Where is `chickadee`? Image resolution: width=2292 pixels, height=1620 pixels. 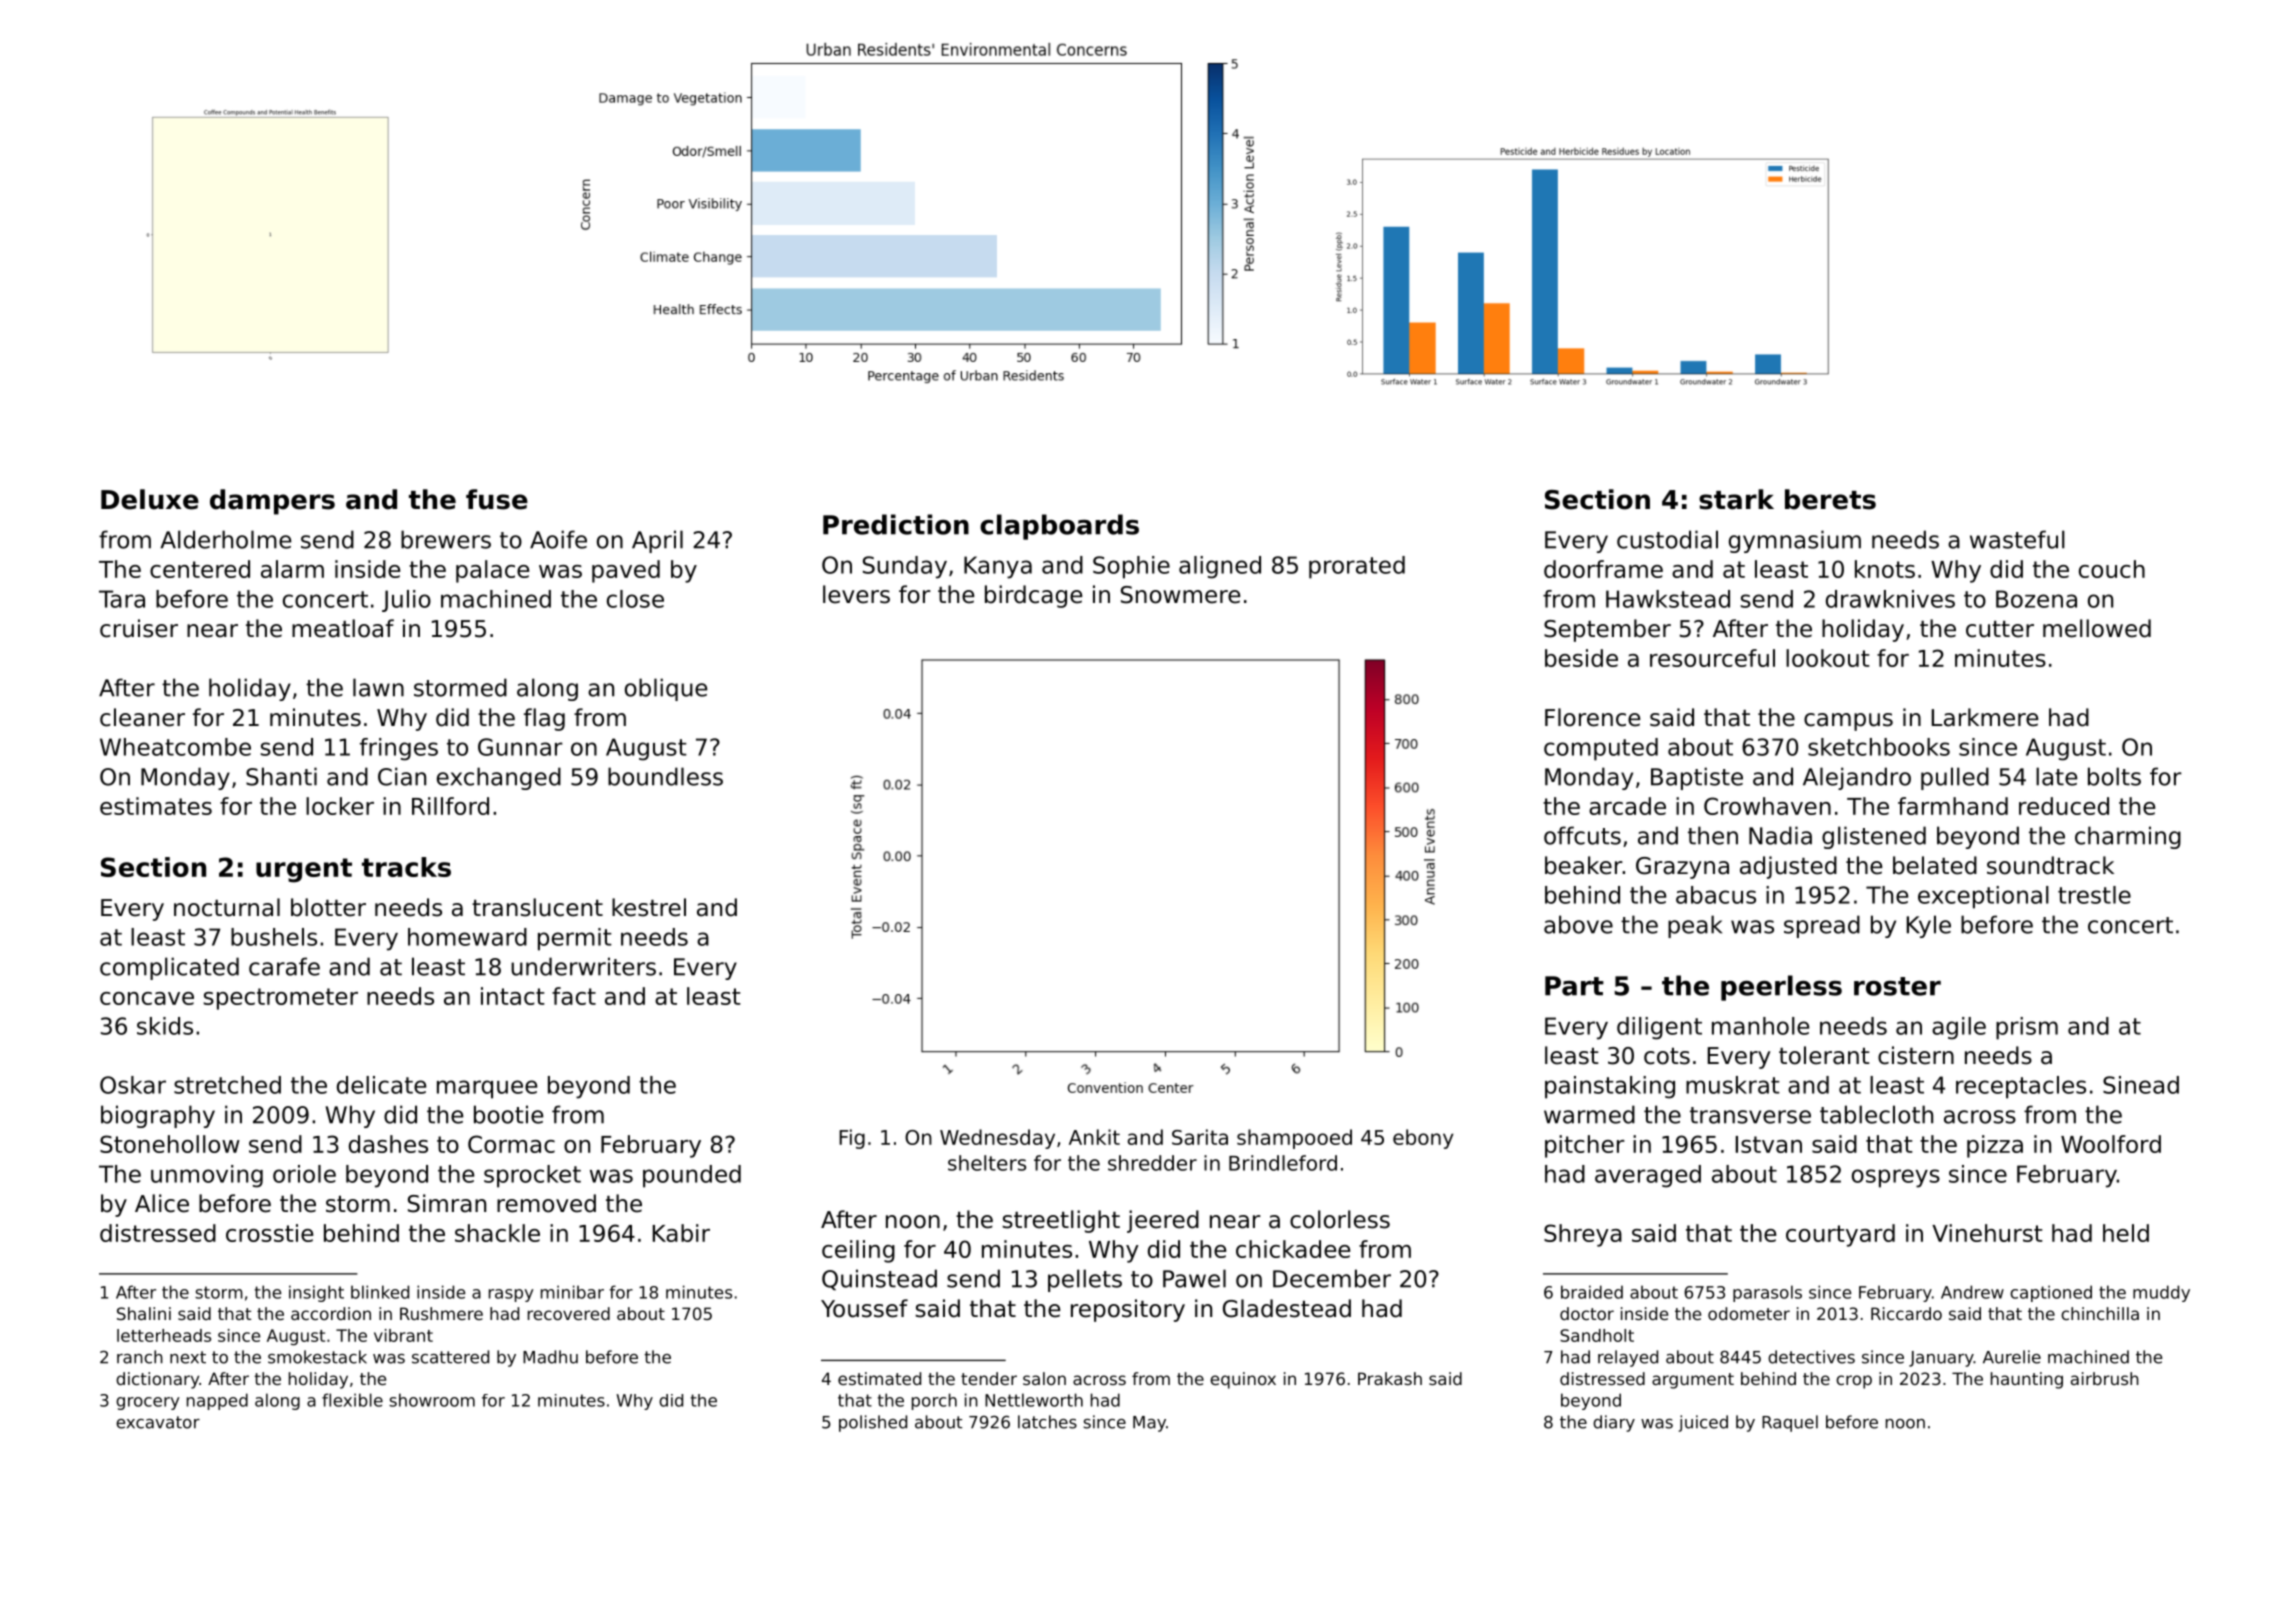 chickadee is located at coordinates (1293, 1249).
